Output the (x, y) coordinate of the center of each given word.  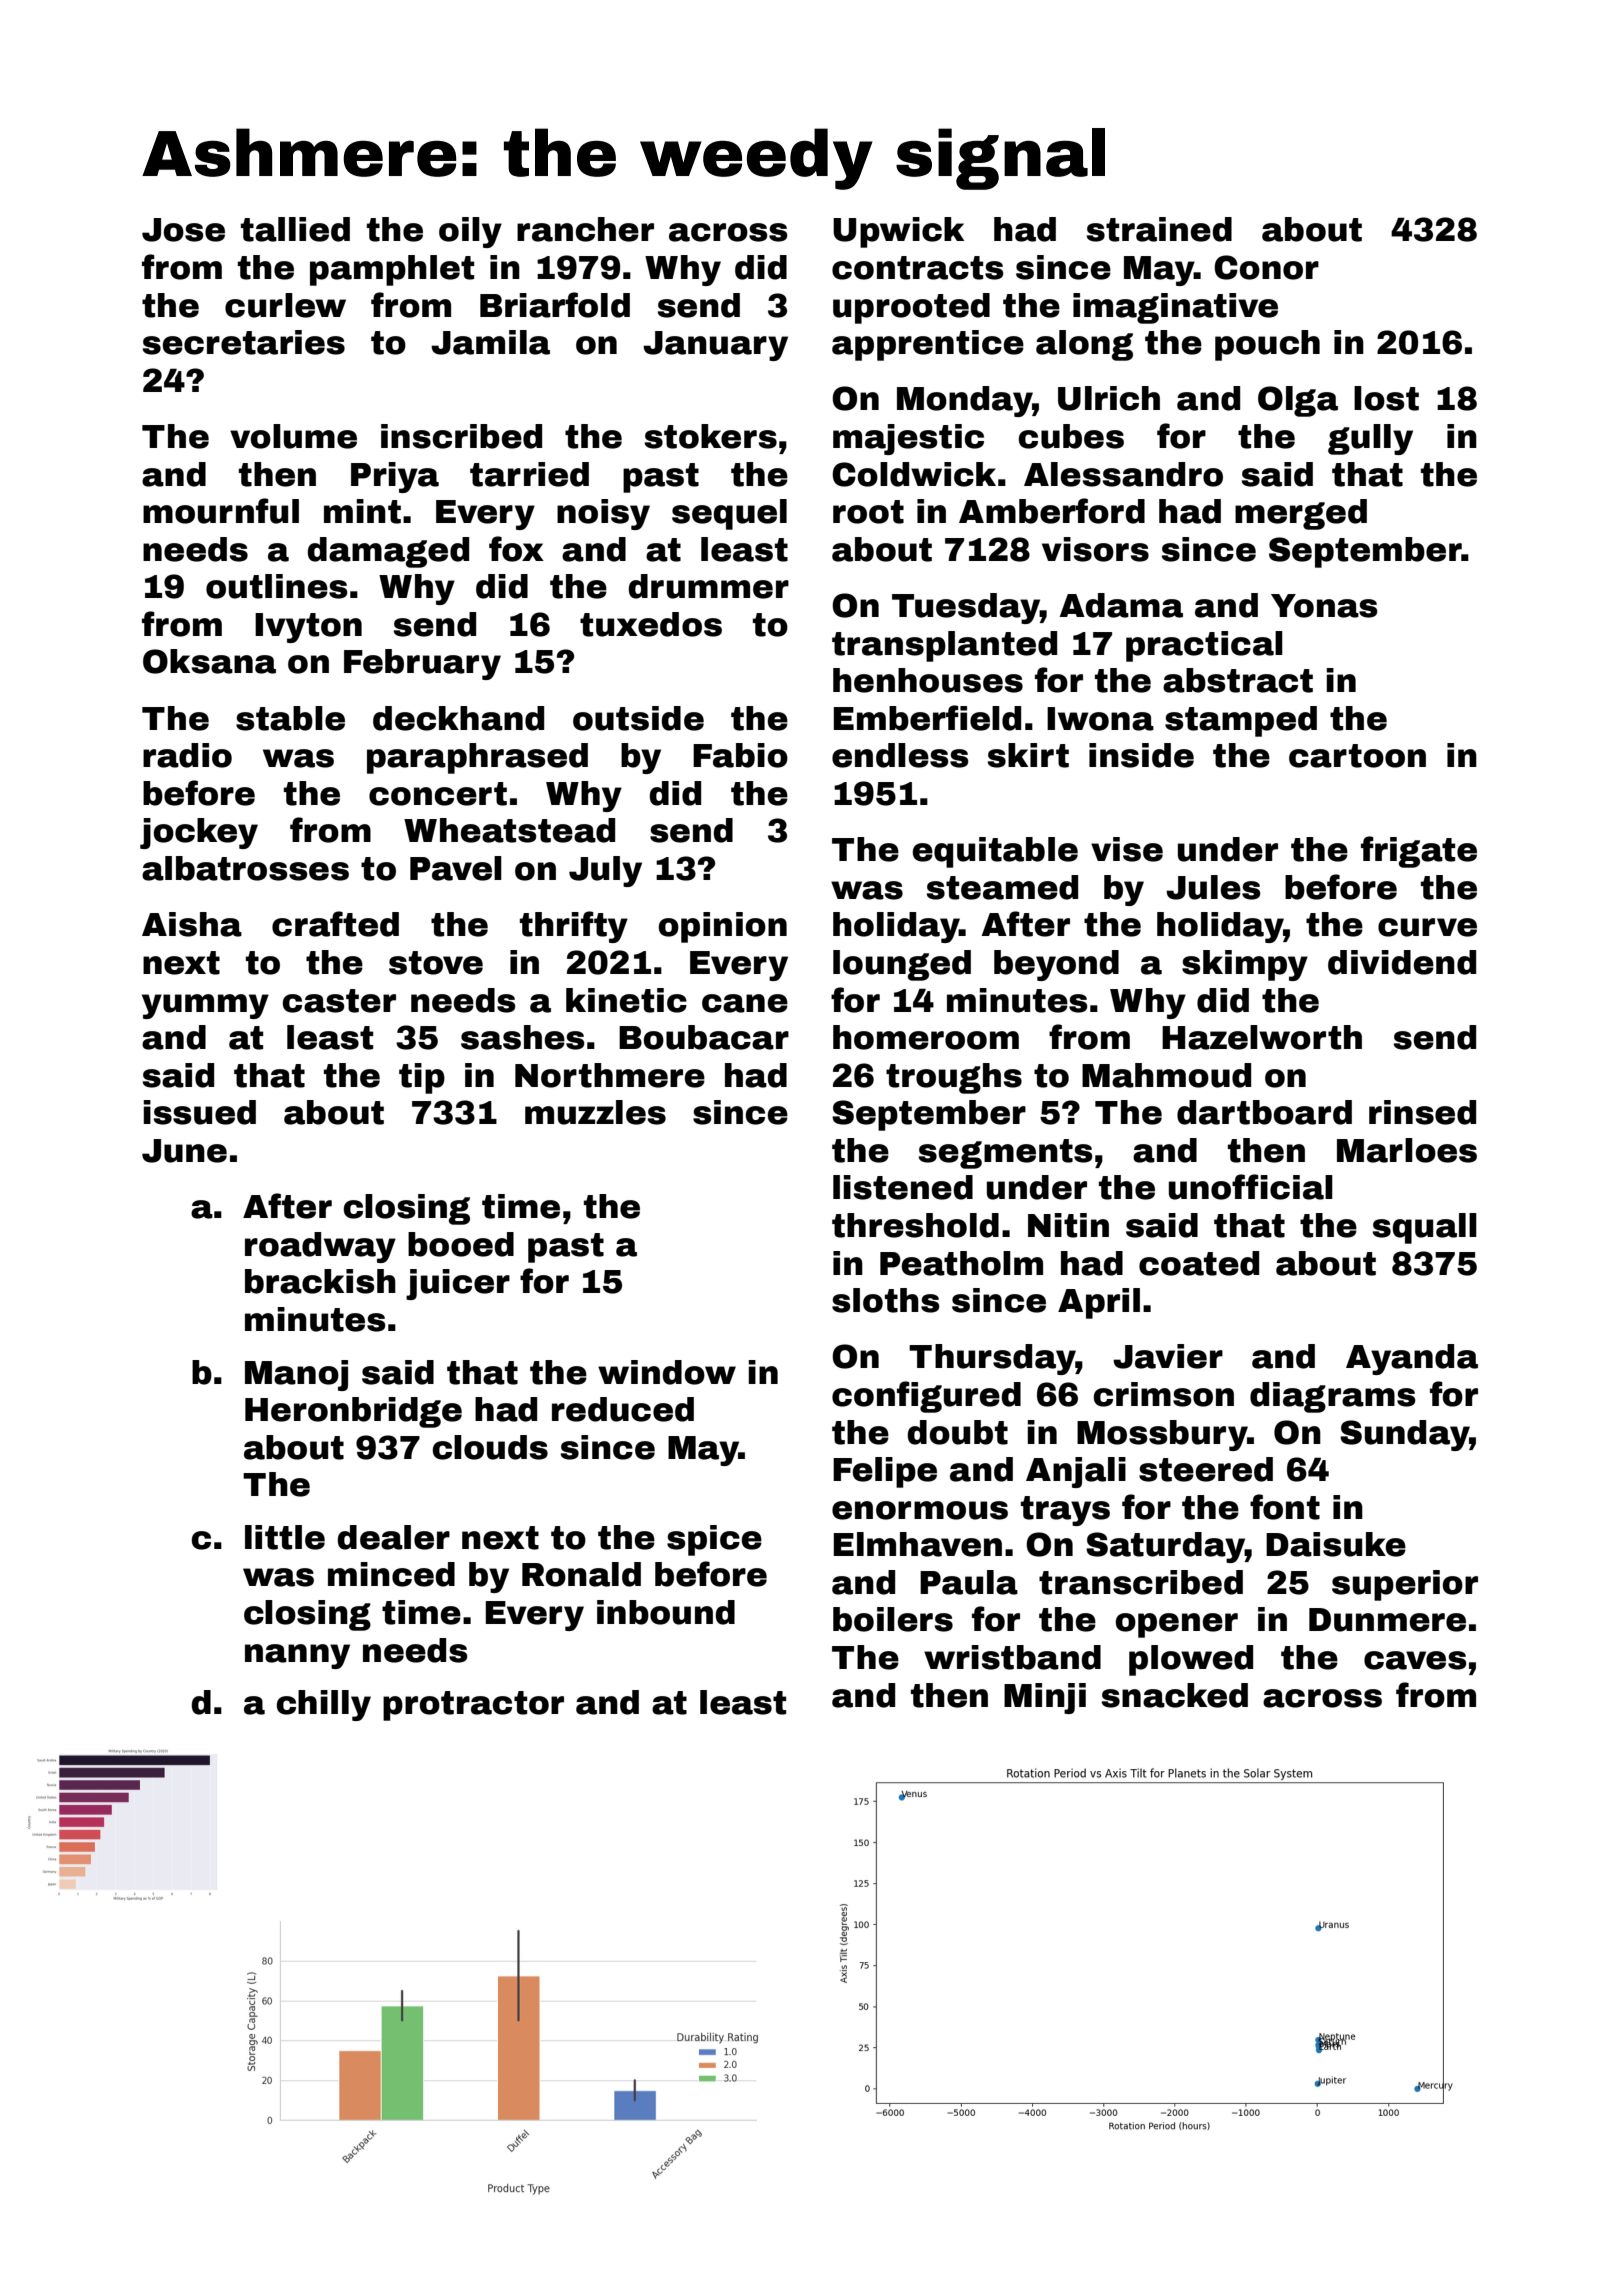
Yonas (1324, 606)
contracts (918, 268)
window (667, 1372)
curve (1427, 927)
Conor (1266, 267)
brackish (320, 1281)
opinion (722, 927)
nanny (297, 1656)
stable (290, 718)
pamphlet (392, 270)
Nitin (1068, 1225)
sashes (523, 1037)
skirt (1028, 755)
